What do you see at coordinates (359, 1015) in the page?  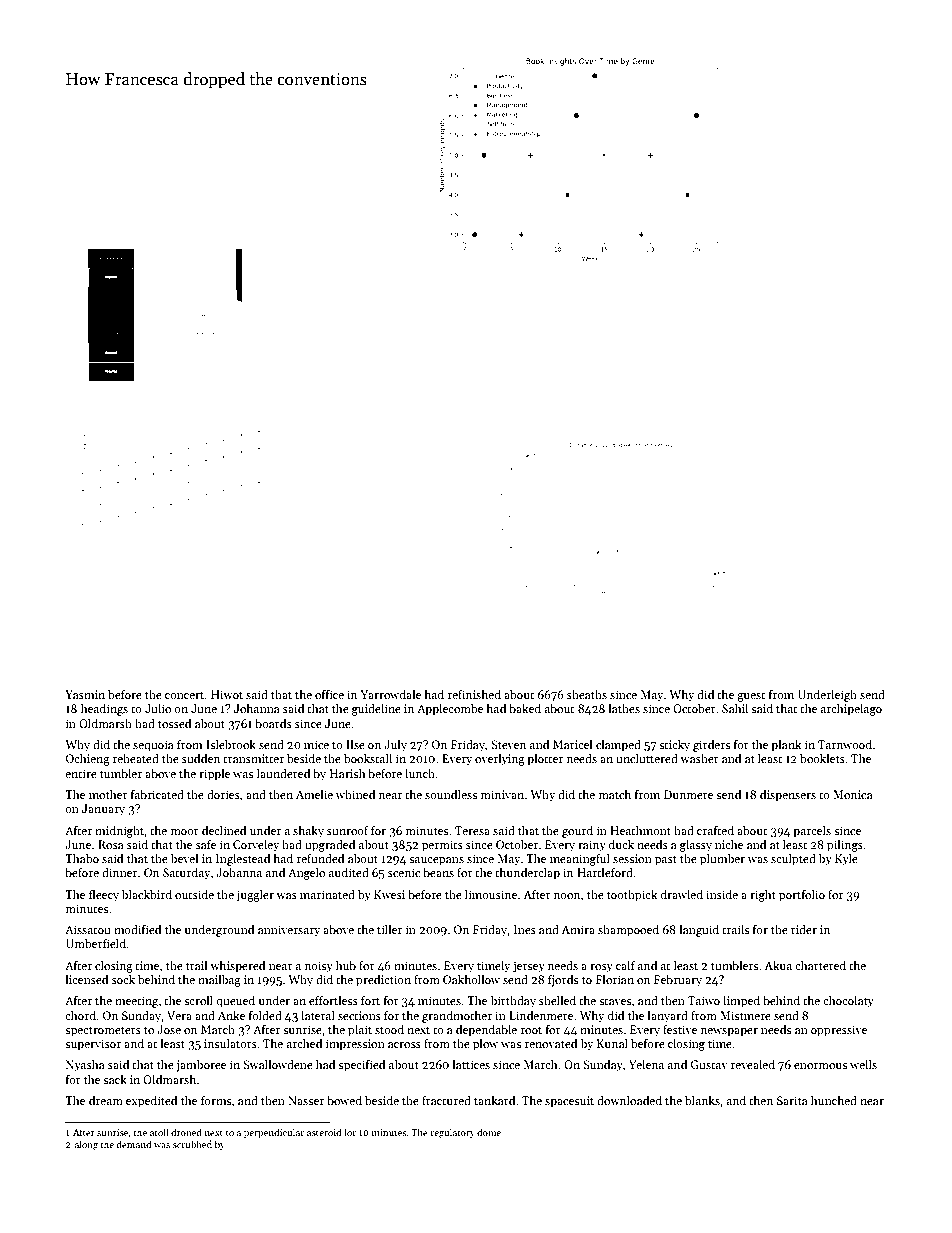 I see `sections` at bounding box center [359, 1015].
